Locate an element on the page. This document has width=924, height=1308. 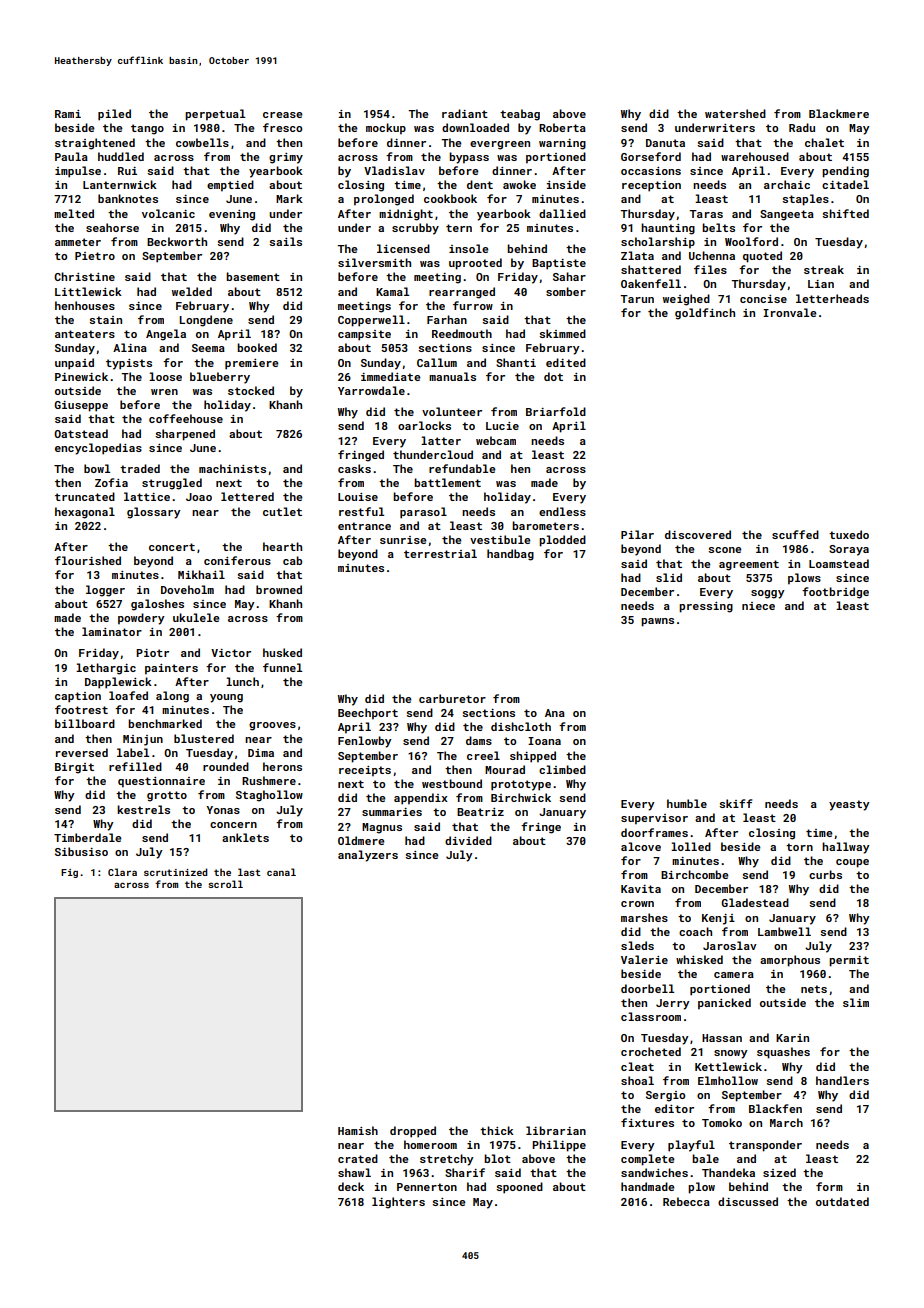
Briarfold is located at coordinates (556, 411).
